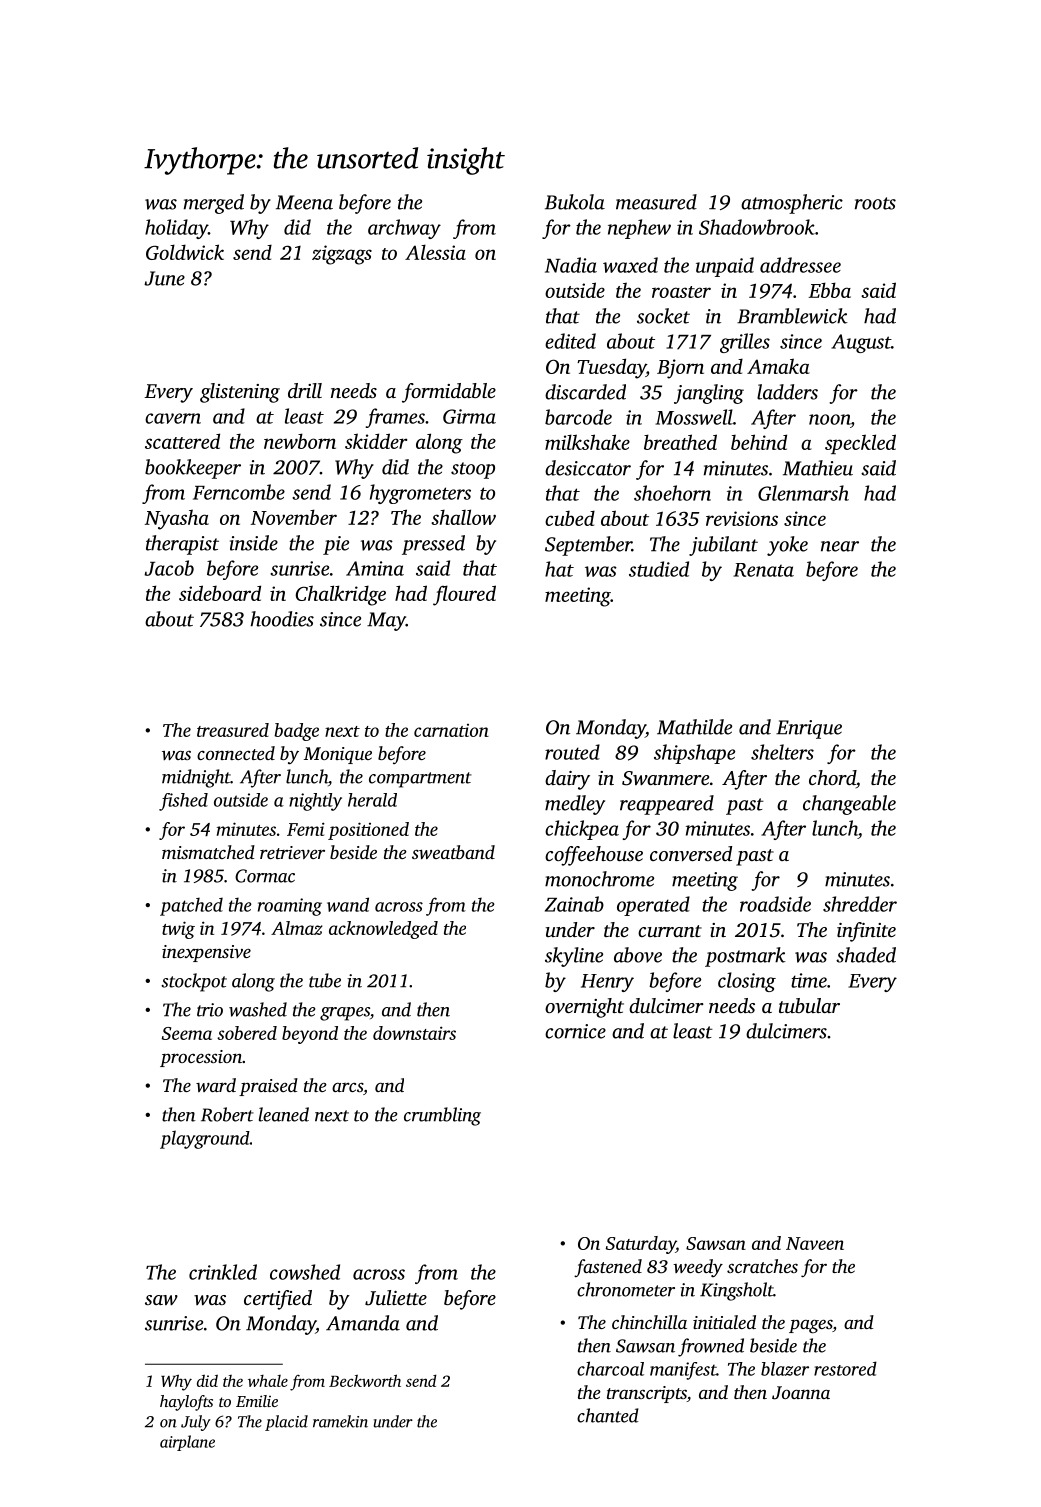 The height and width of the document is (1507, 1041). Describe the element at coordinates (608, 1415) in the document. I see `chanted` at that location.
